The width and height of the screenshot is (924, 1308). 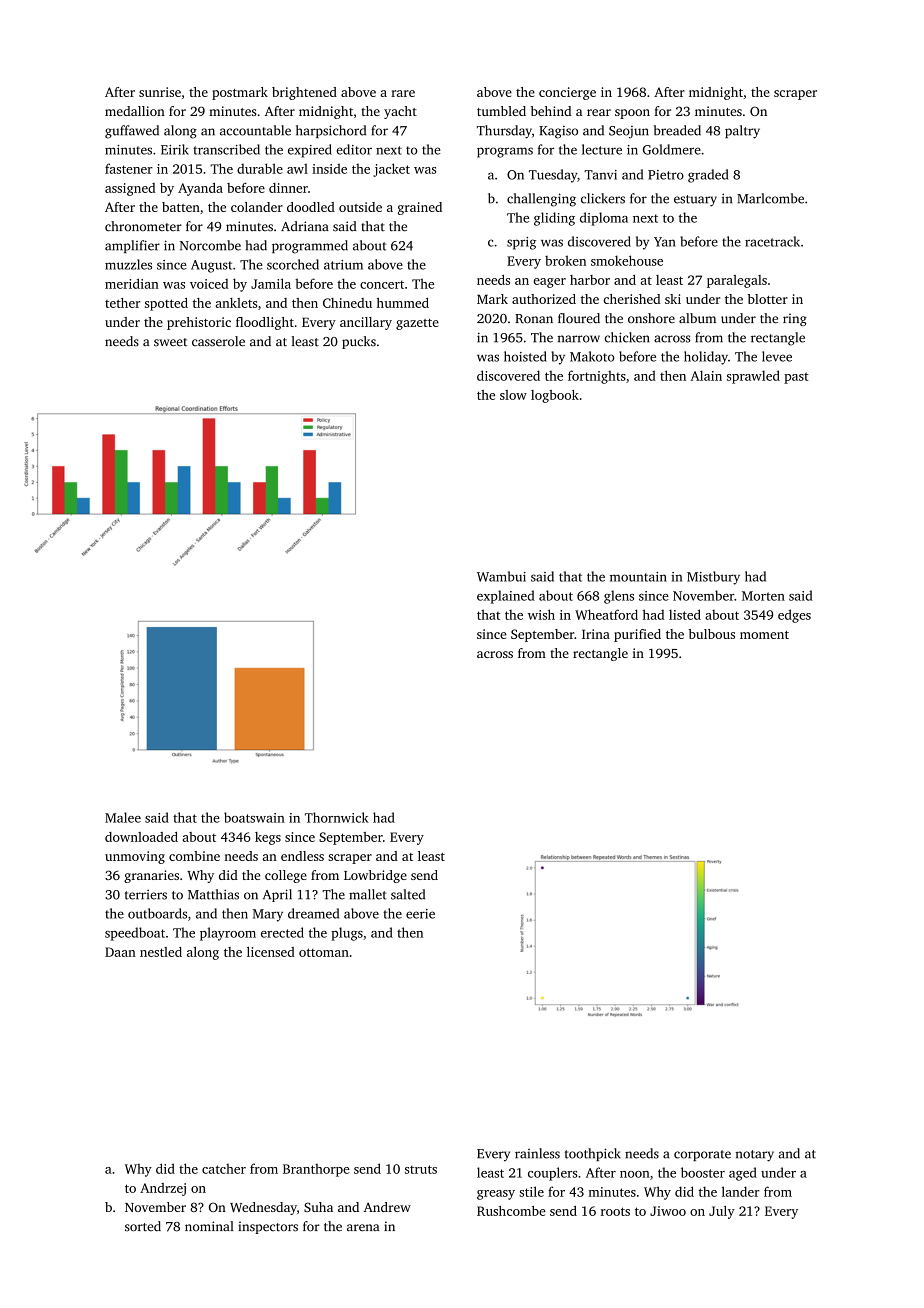 What do you see at coordinates (170, 342) in the screenshot?
I see `sweet` at bounding box center [170, 342].
